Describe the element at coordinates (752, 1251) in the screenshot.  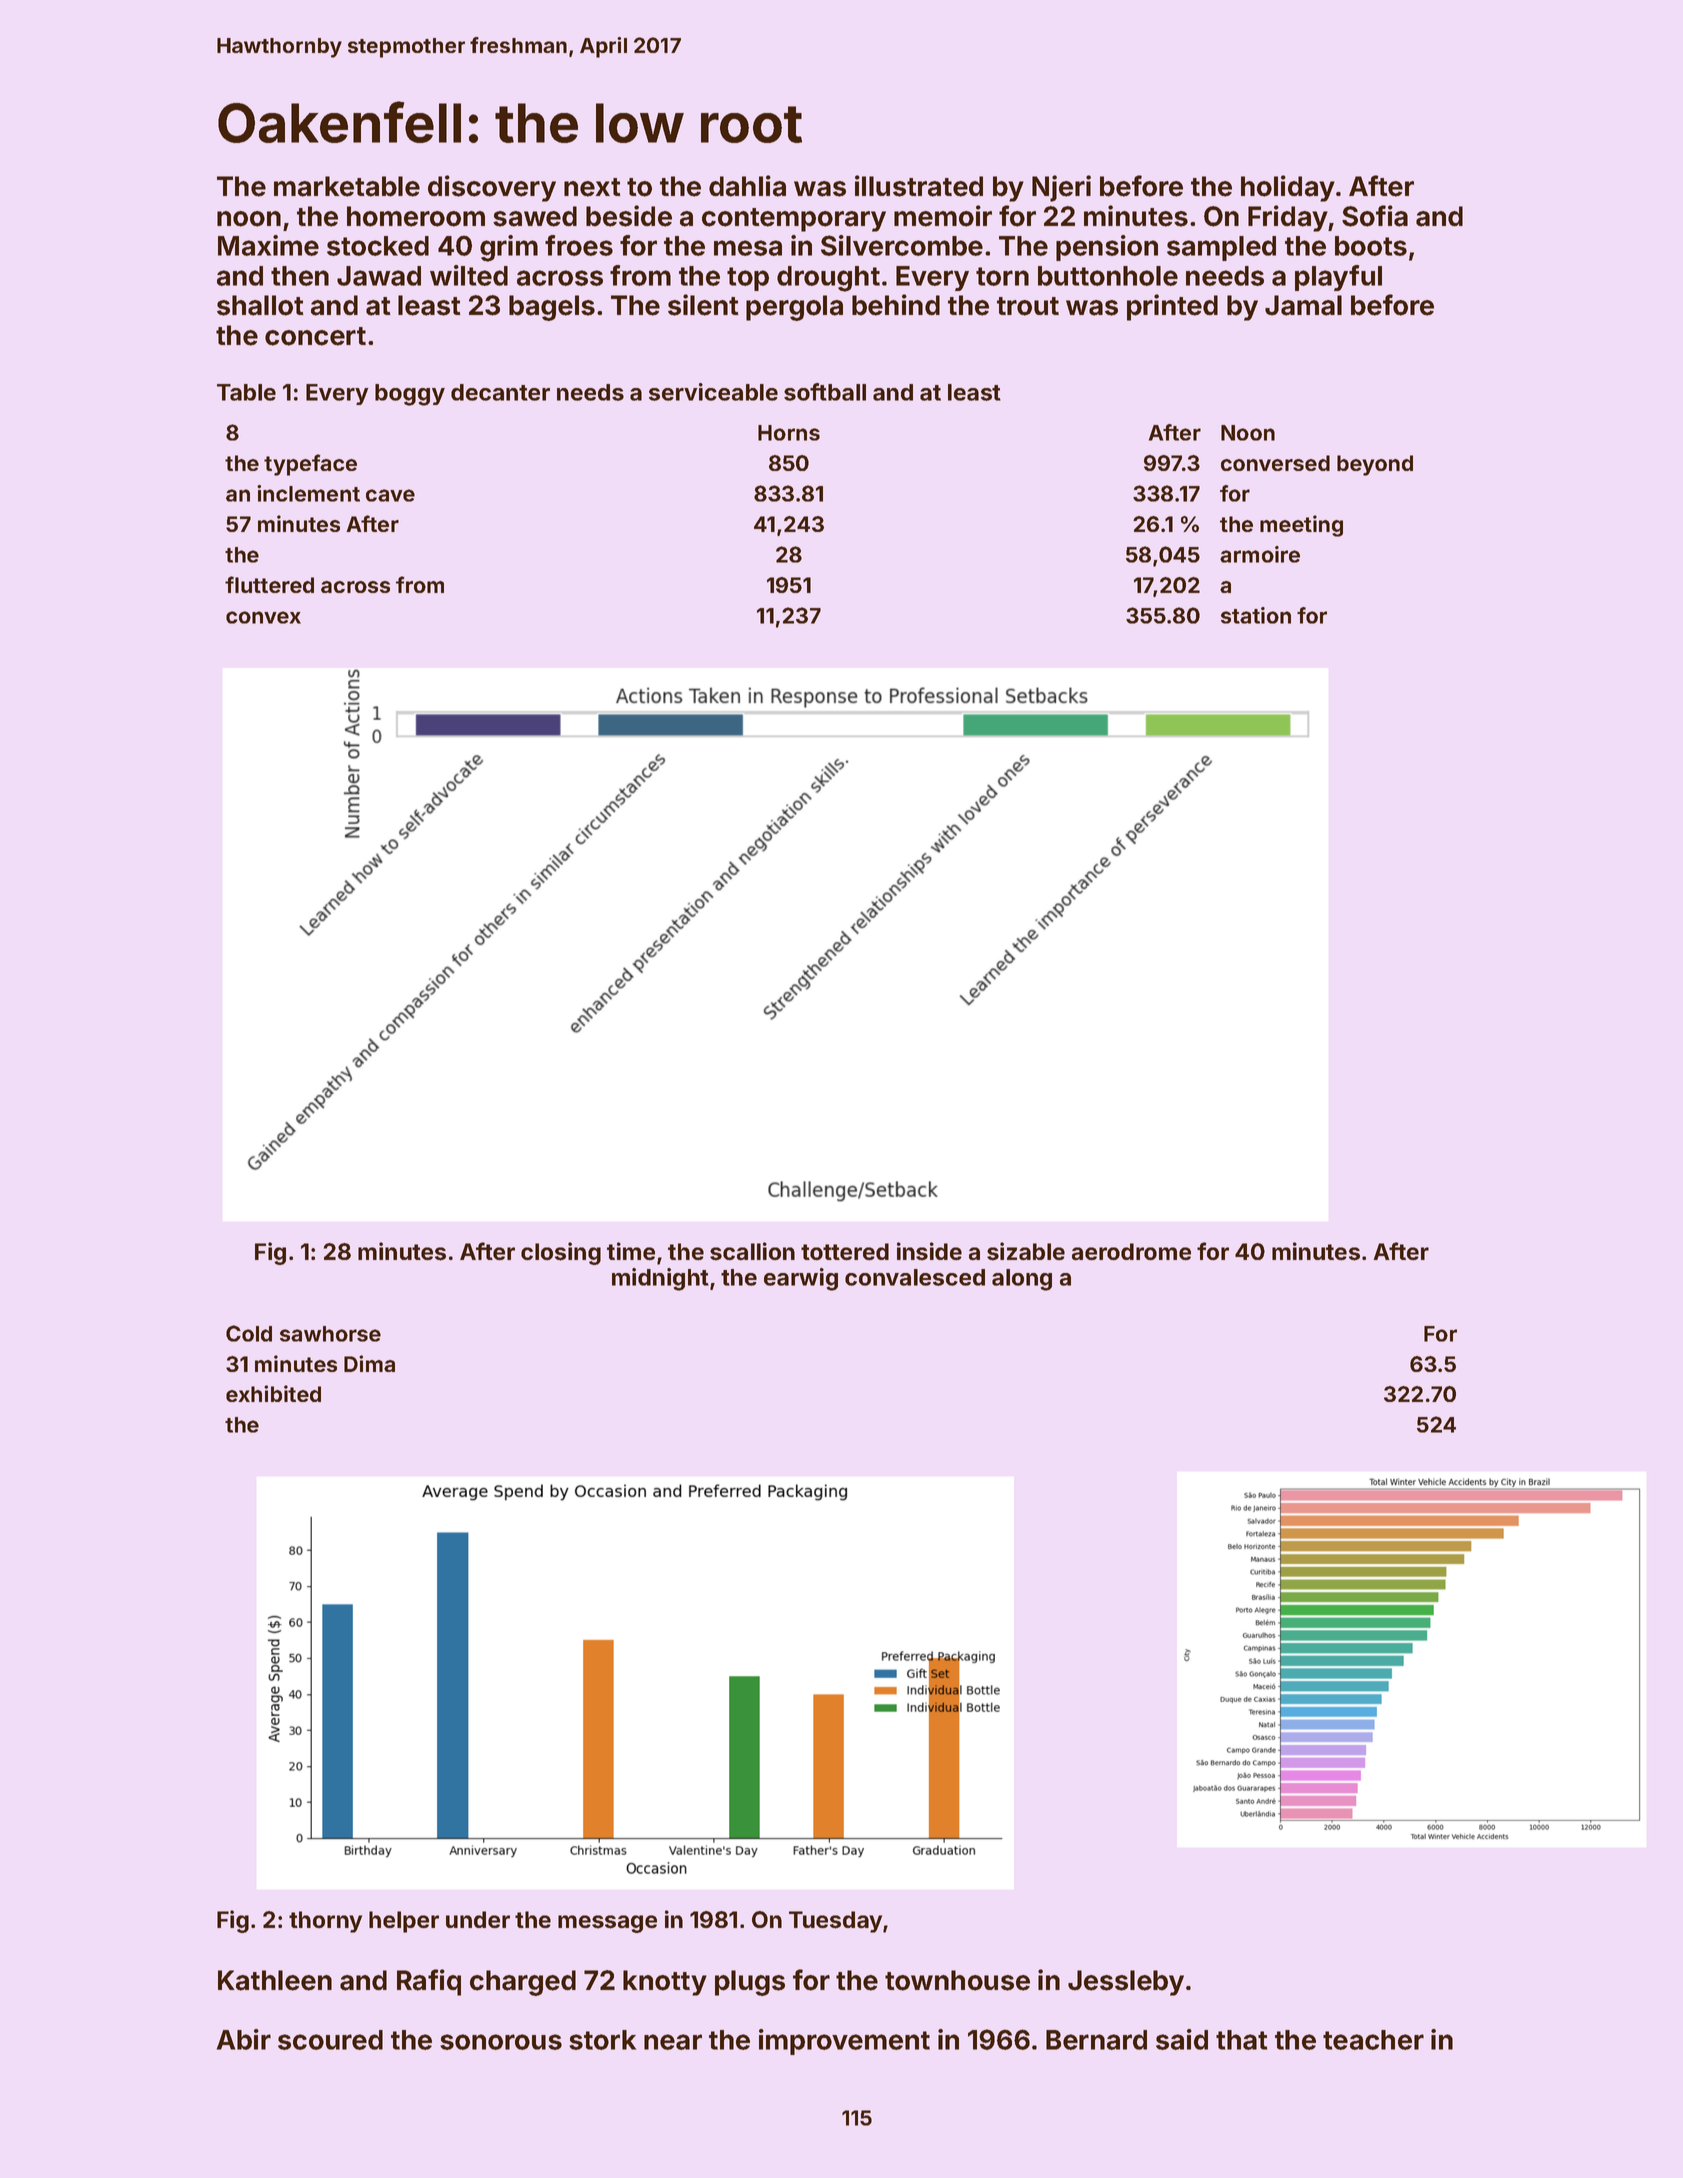
I see `scallion` at that location.
